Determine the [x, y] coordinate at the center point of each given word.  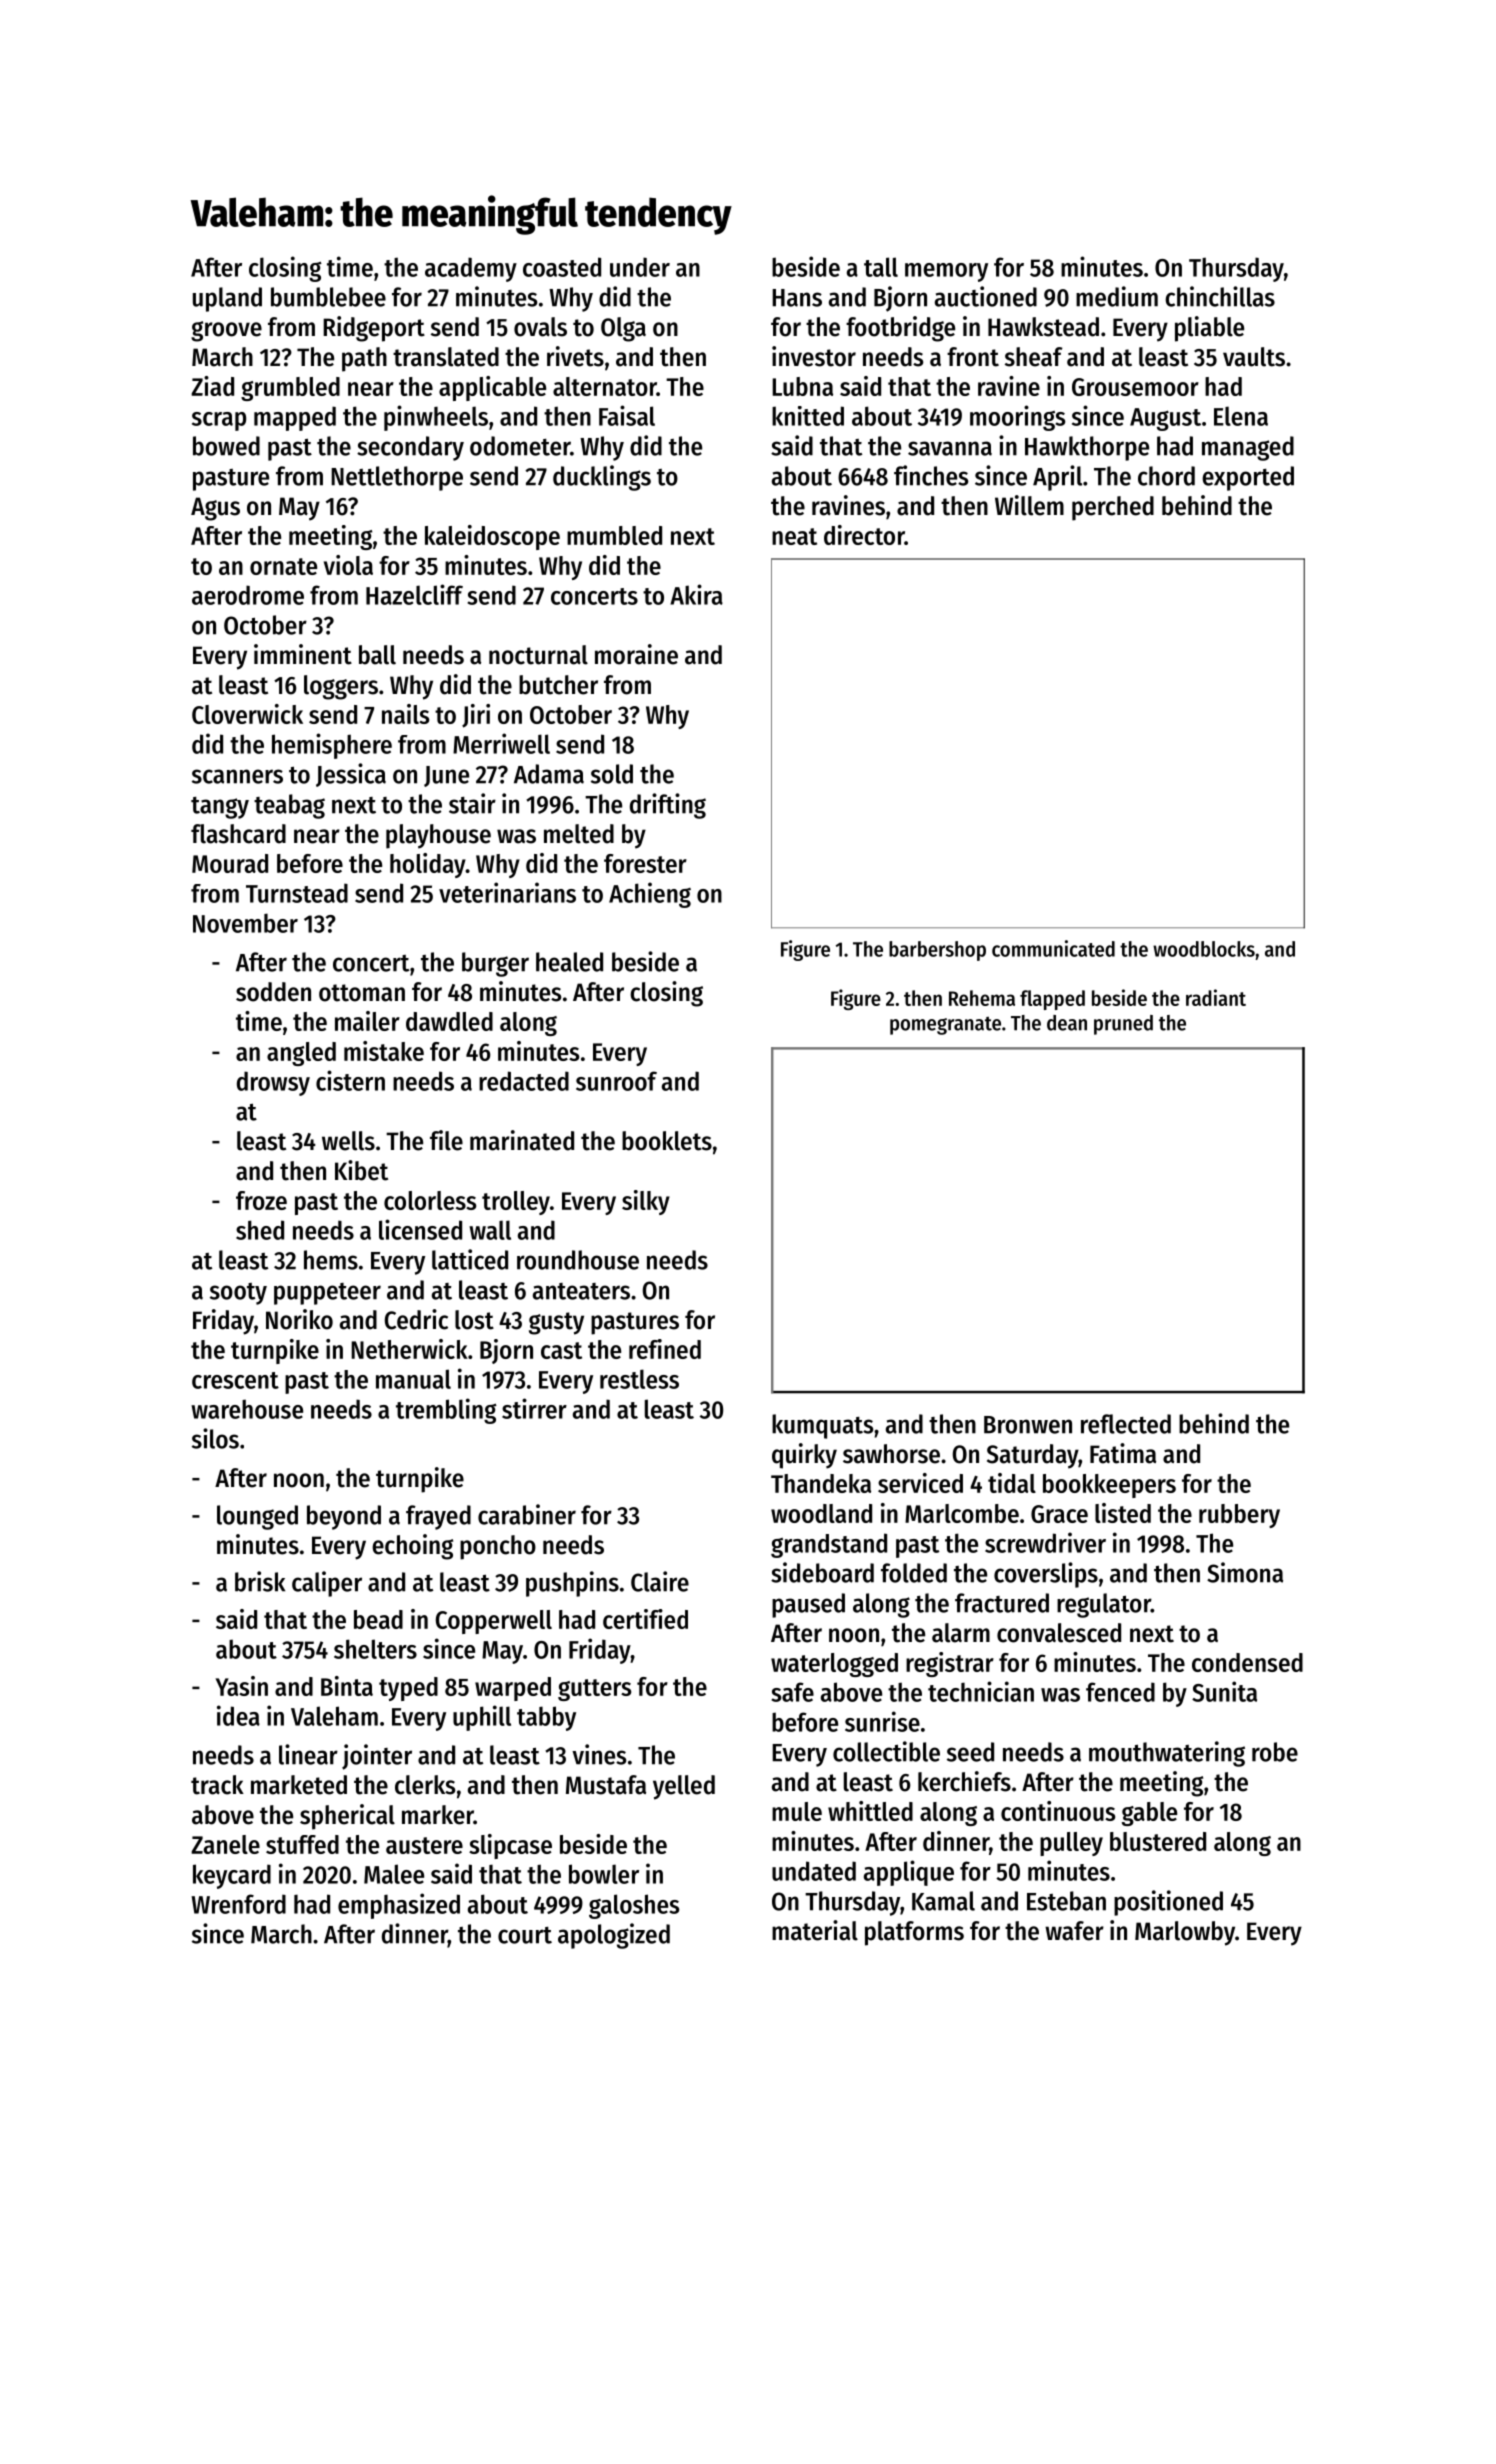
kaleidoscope [492, 537]
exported [1248, 478]
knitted [808, 416]
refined [665, 1349]
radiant [1216, 997]
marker [438, 1815]
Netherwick [409, 1349]
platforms [914, 1933]
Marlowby [1185, 1933]
